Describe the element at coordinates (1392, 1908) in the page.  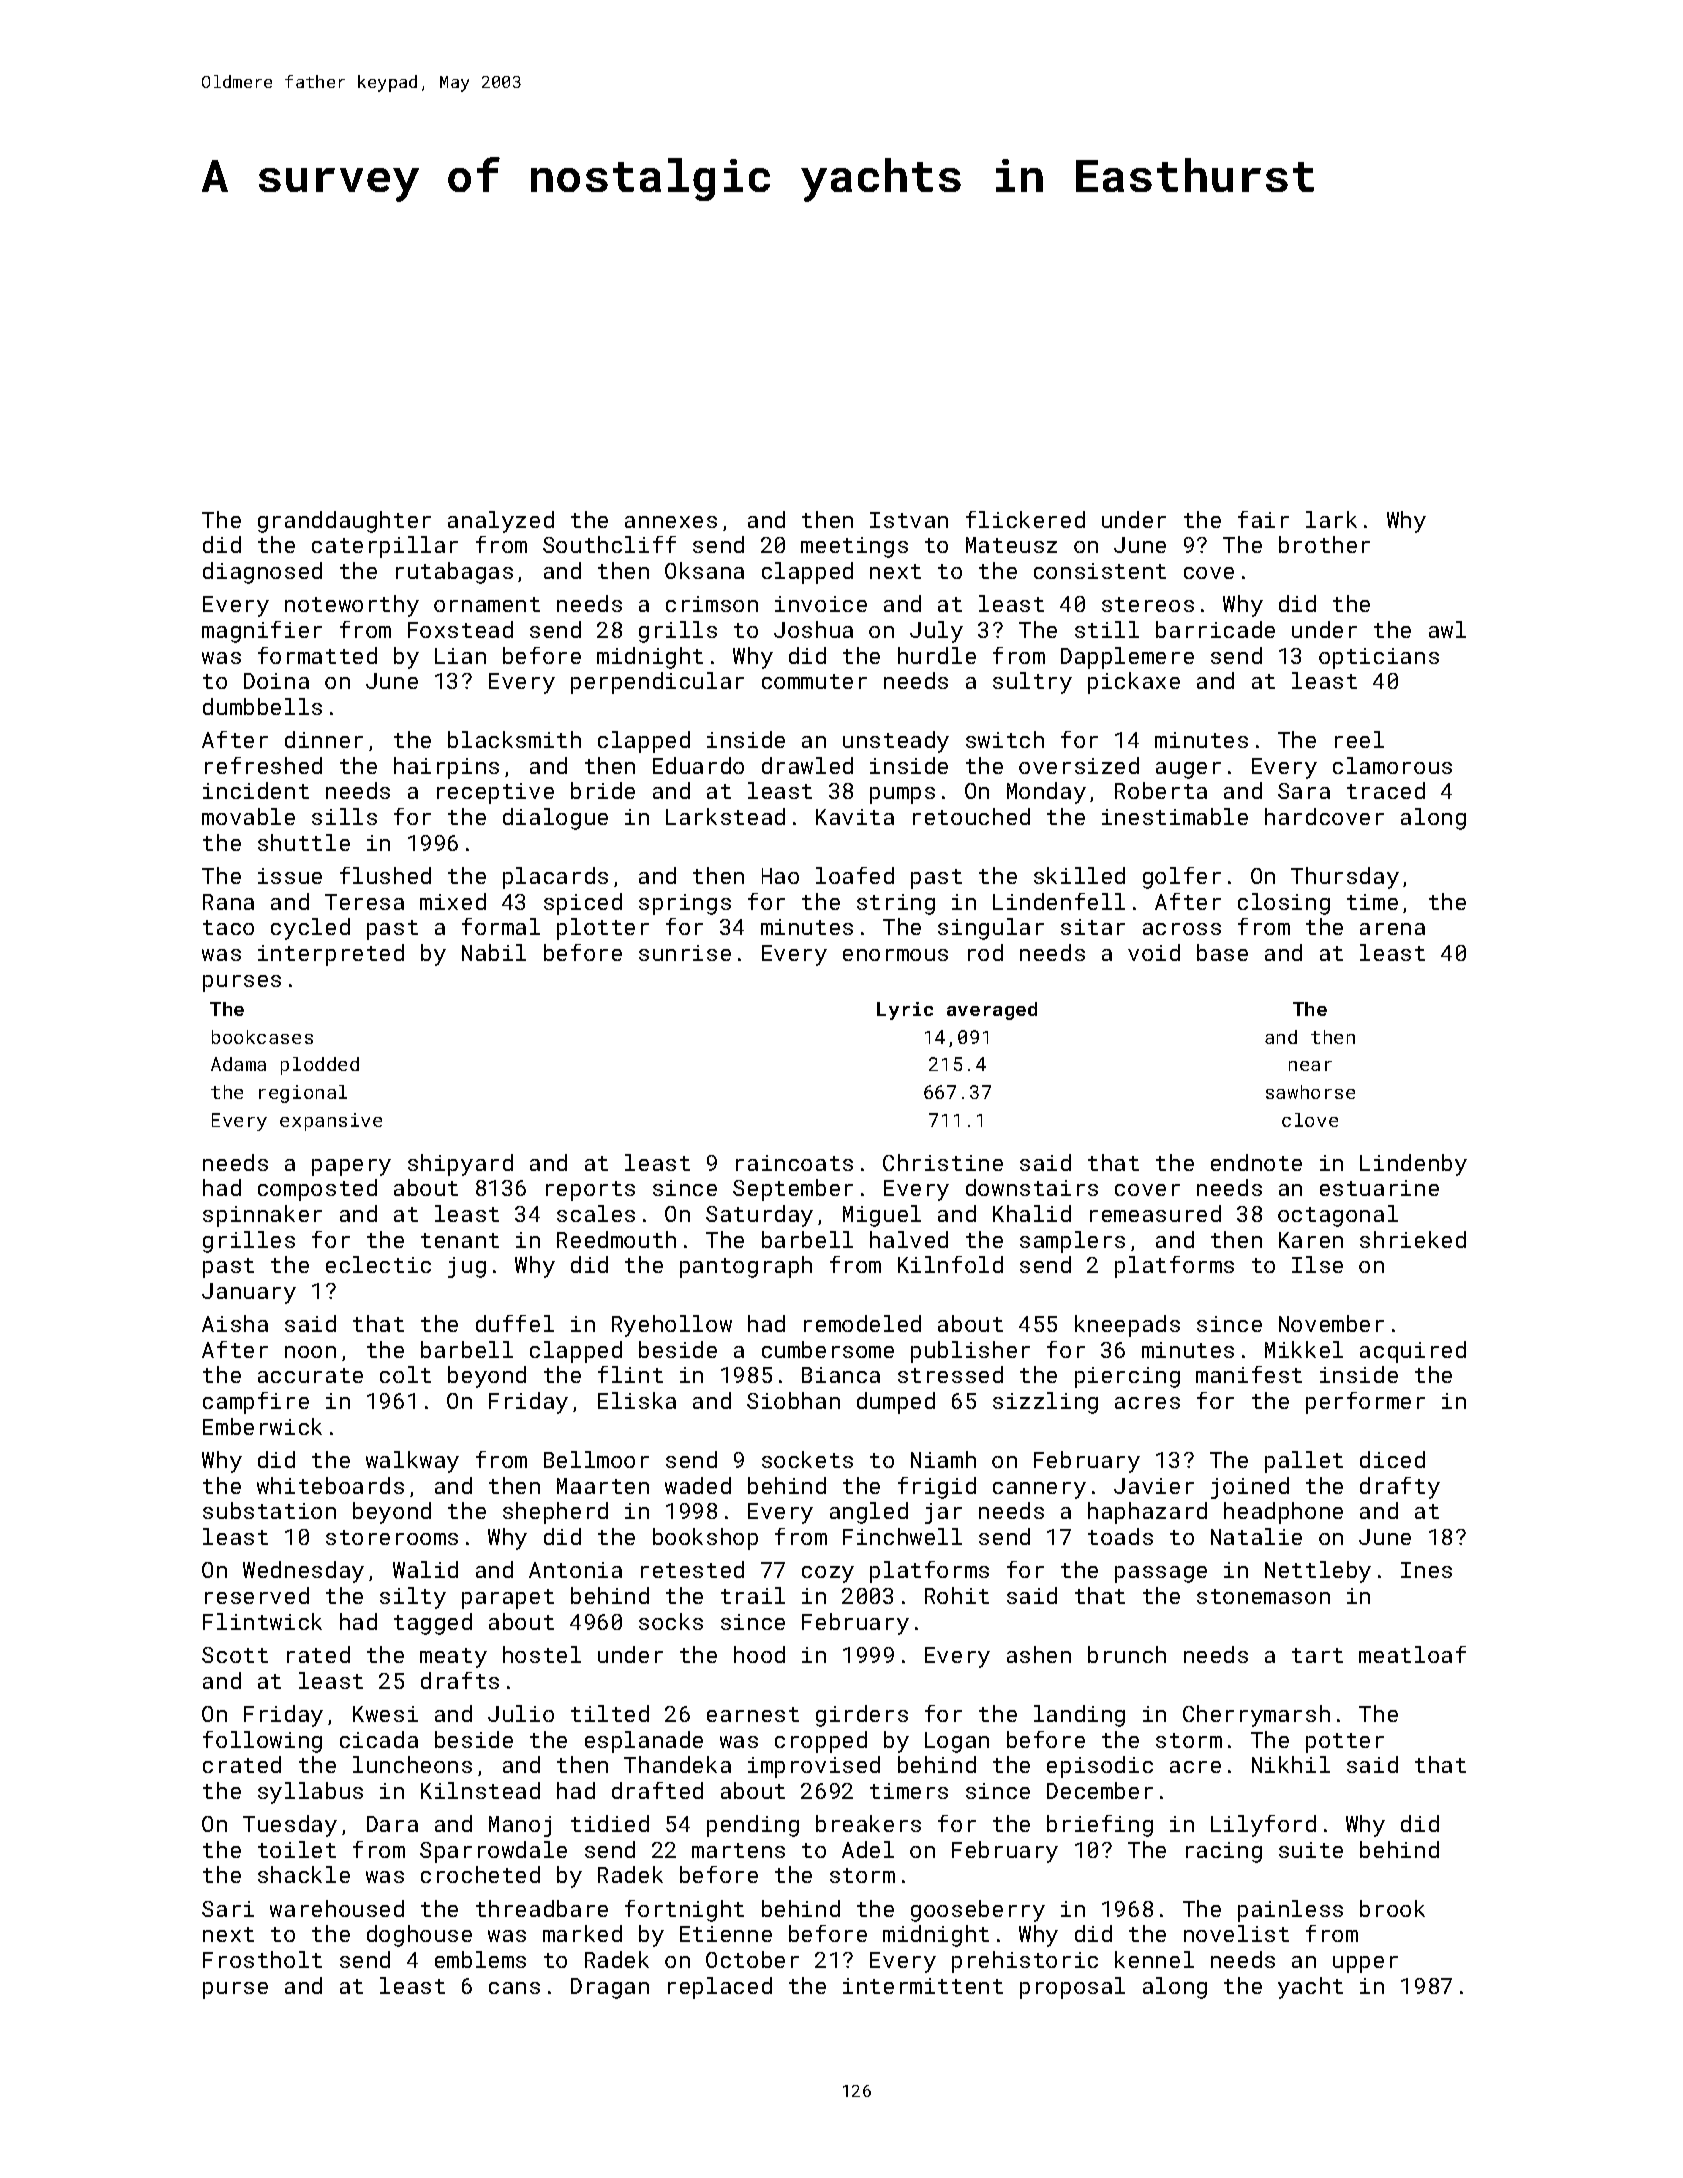
I see `brook` at that location.
